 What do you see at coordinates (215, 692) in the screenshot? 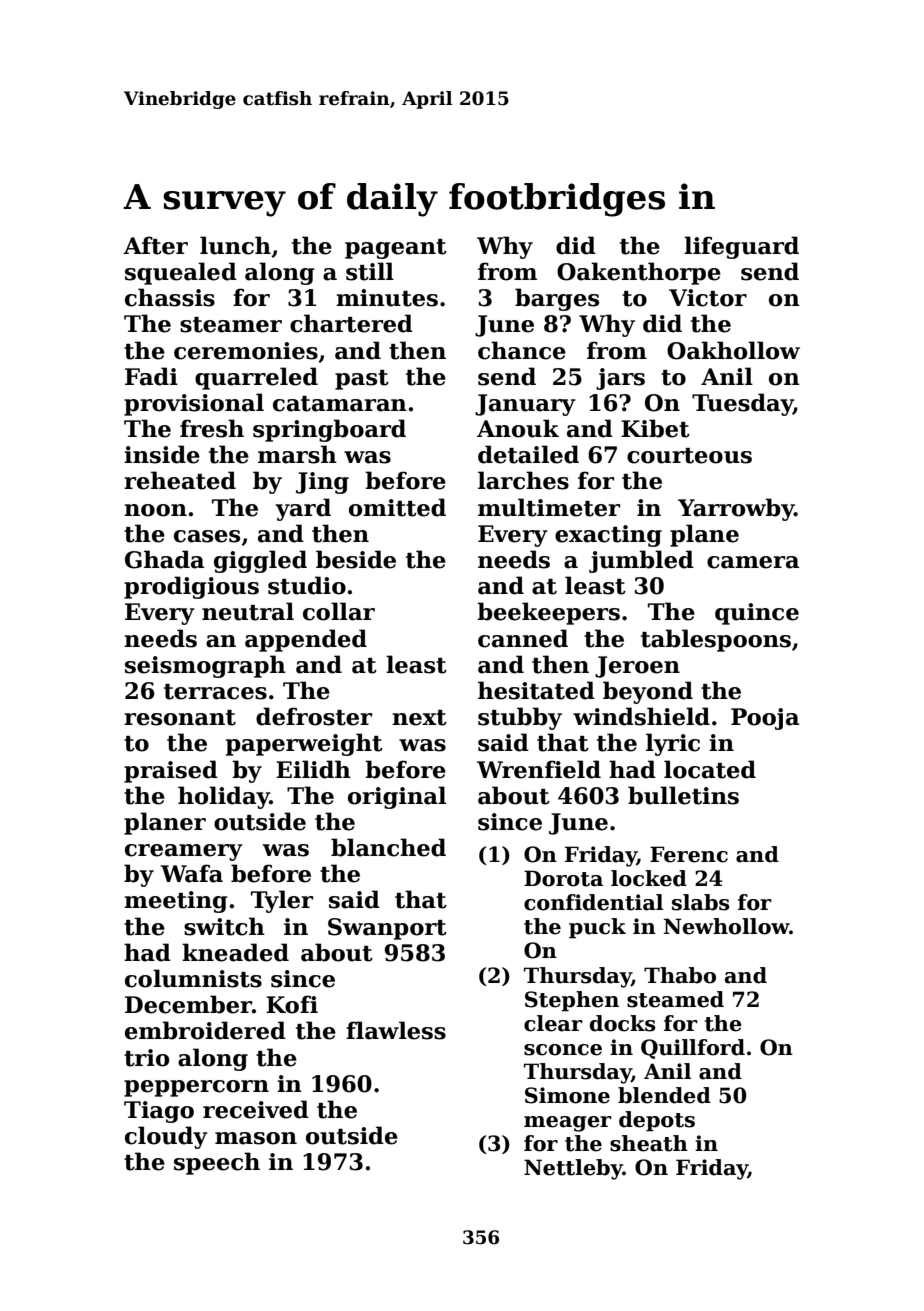
I see `terraces` at bounding box center [215, 692].
